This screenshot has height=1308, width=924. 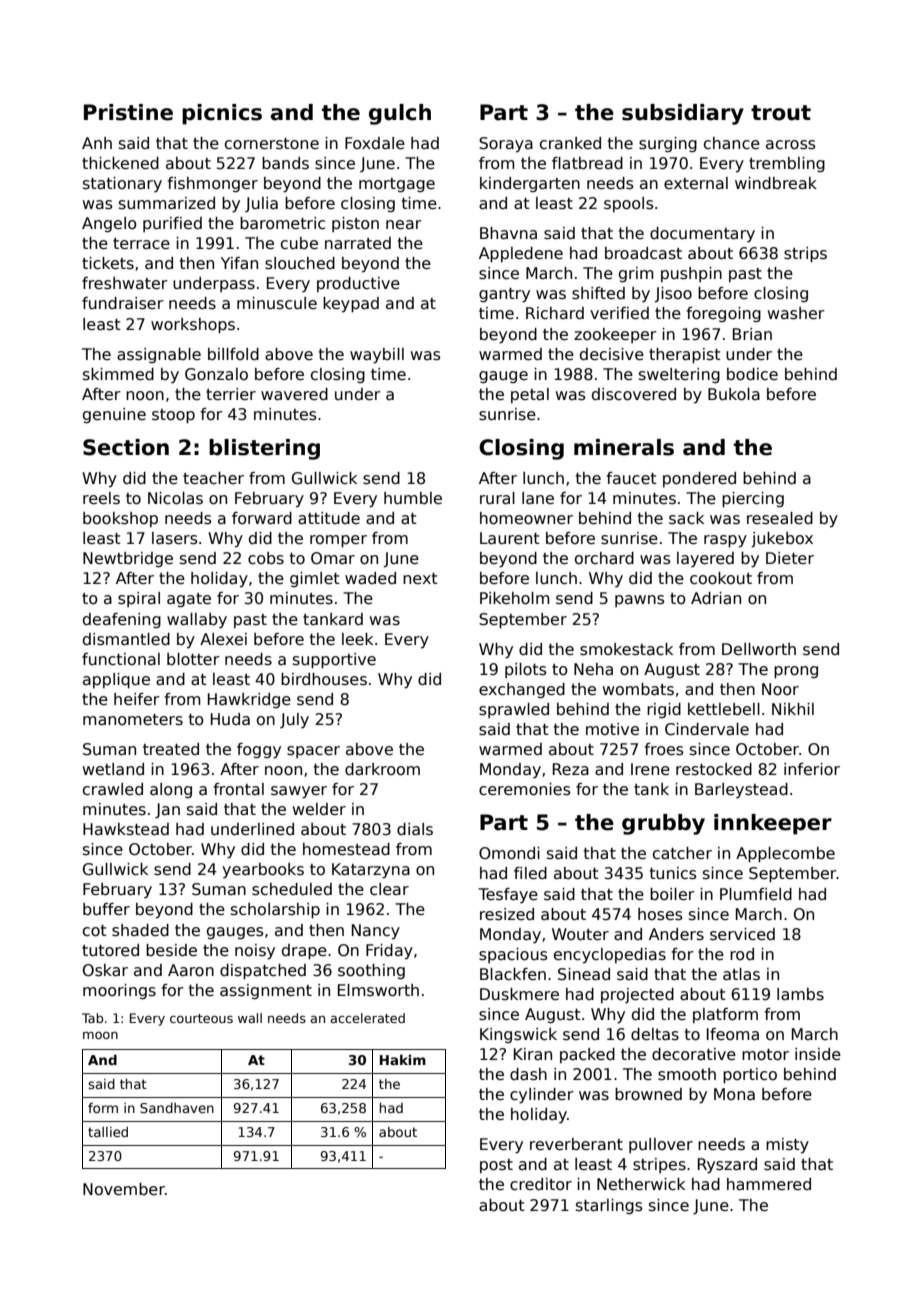 I want to click on trout, so click(x=781, y=113).
